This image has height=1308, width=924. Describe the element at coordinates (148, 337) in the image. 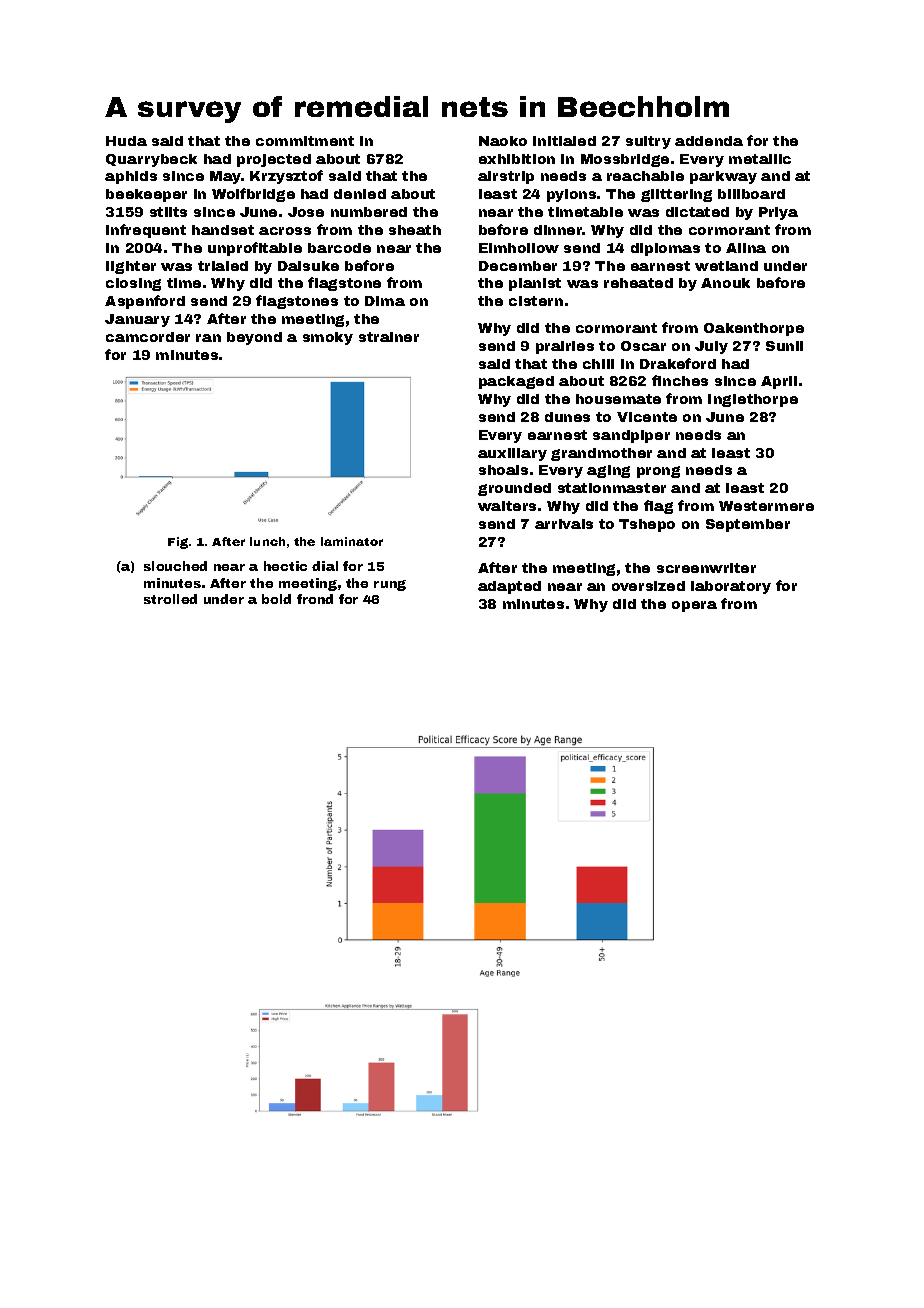

I see `camcorder` at that location.
